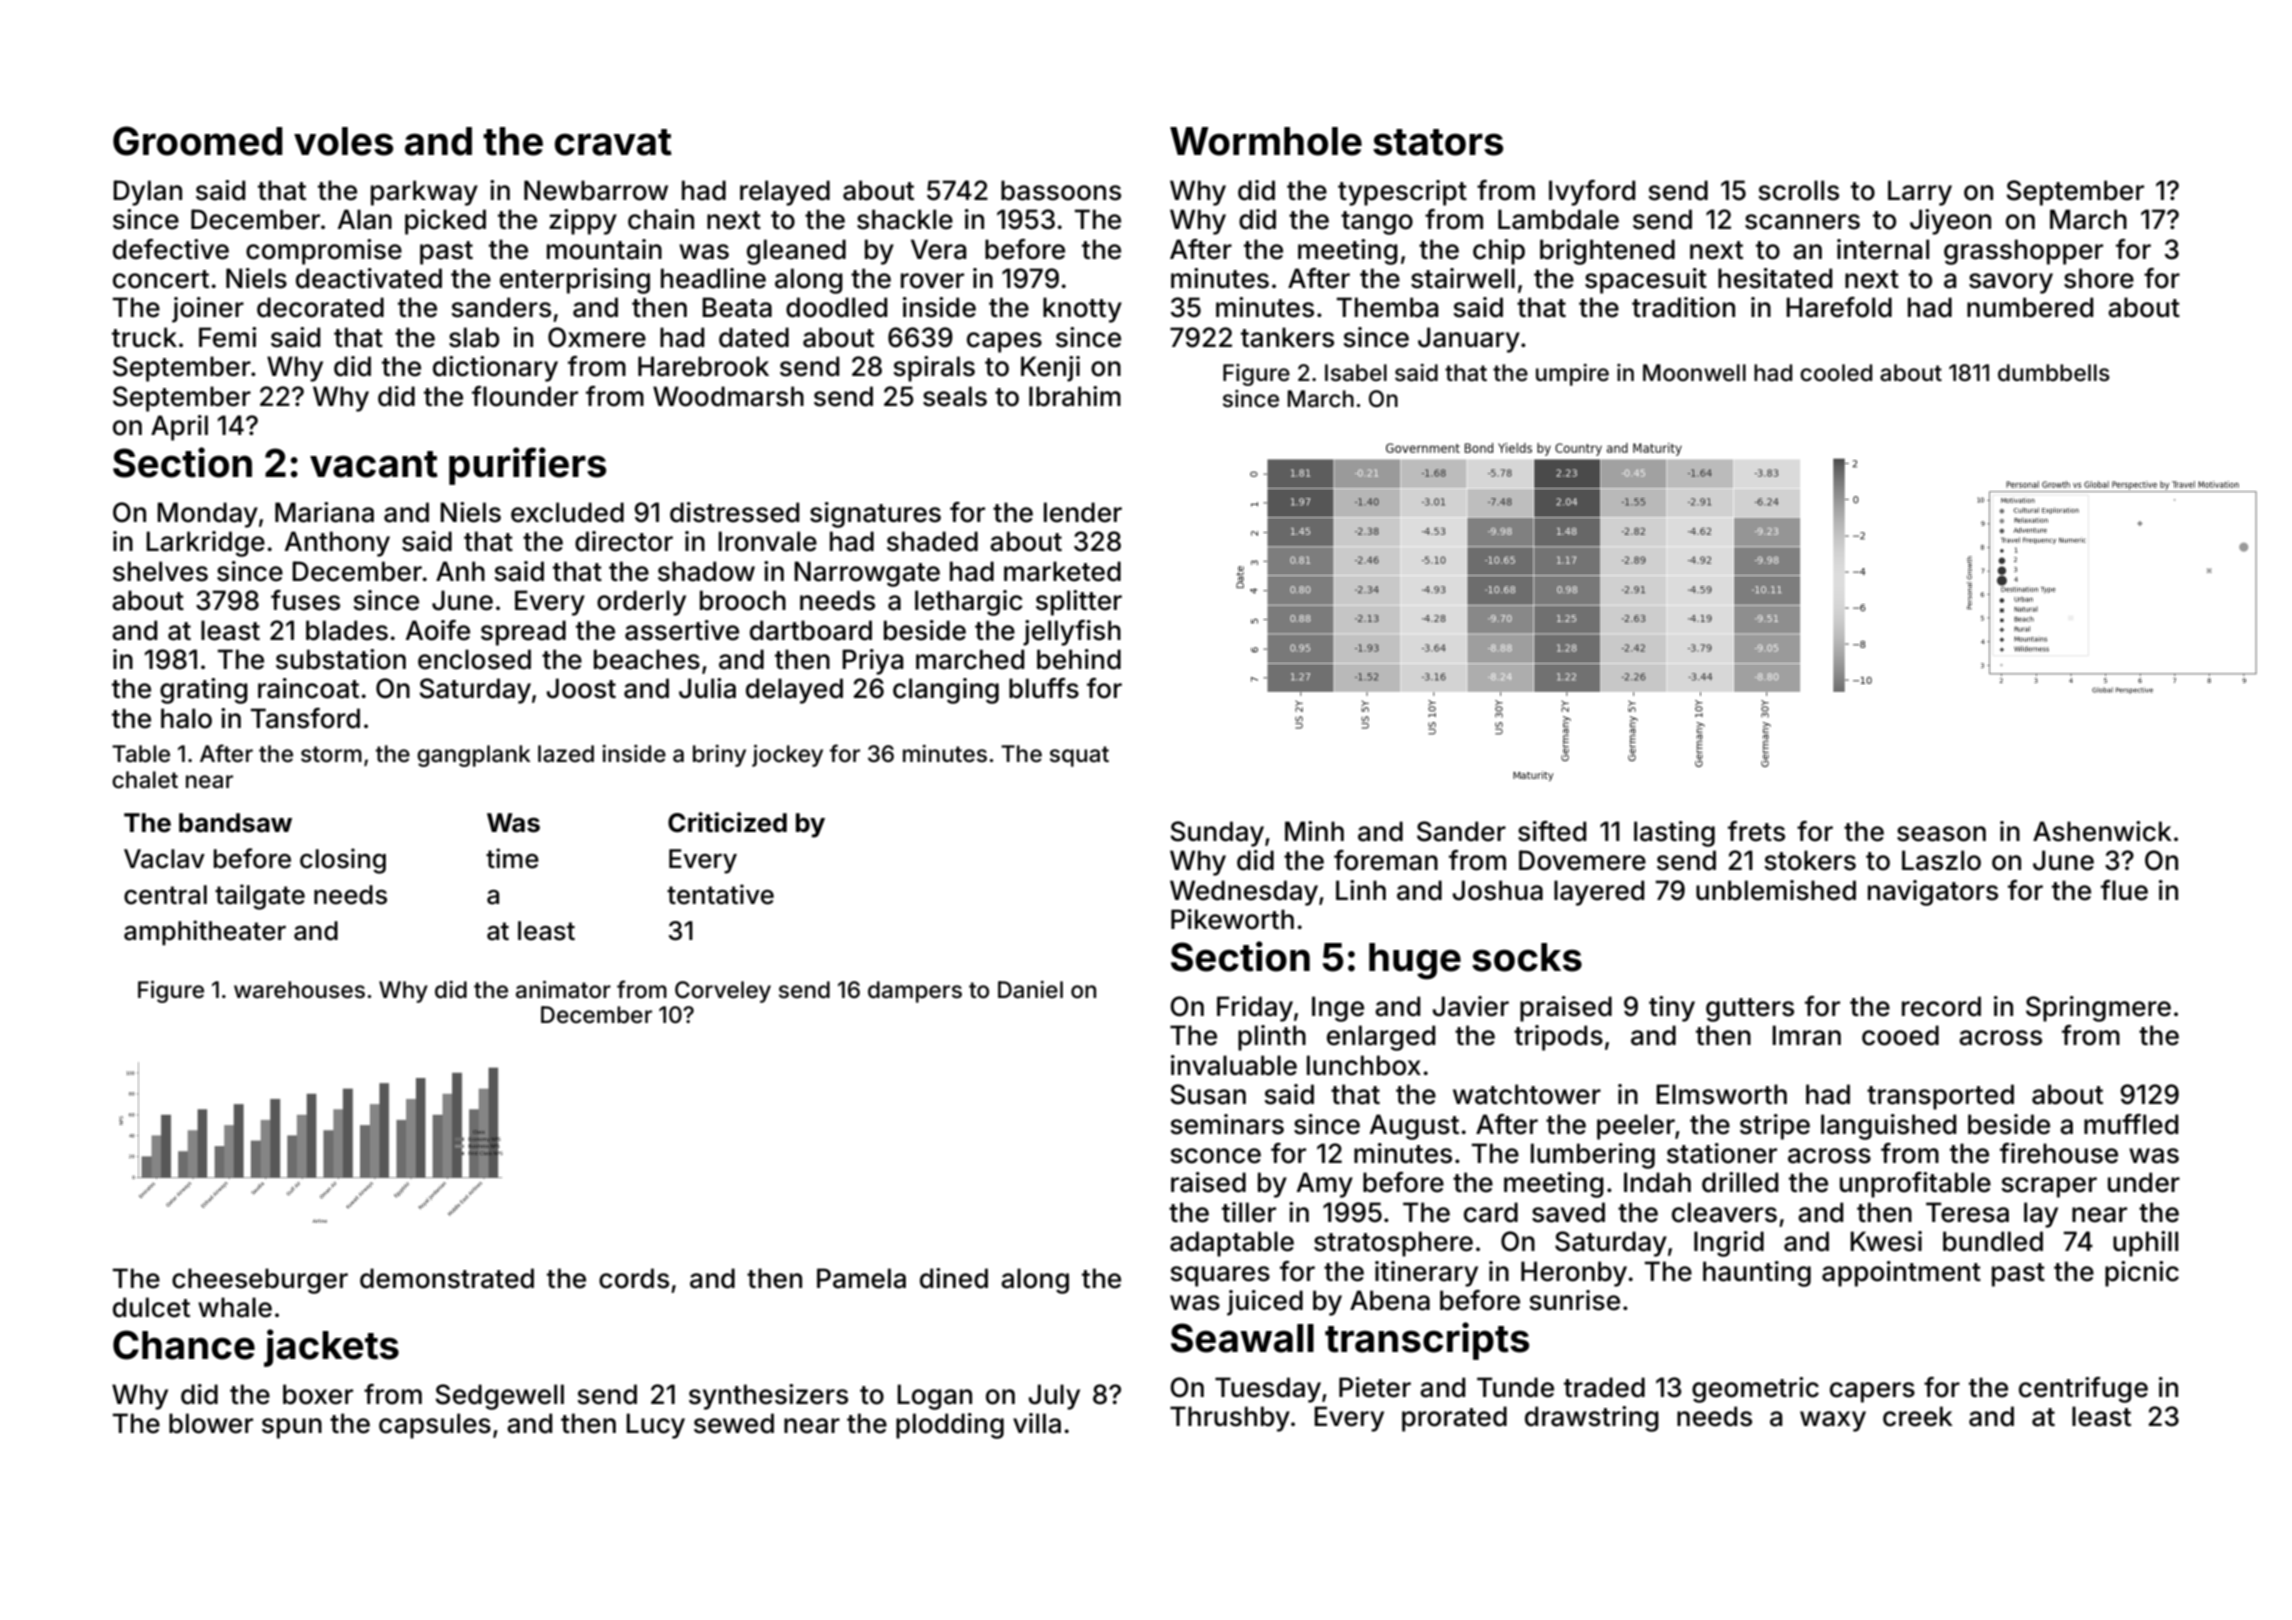 Image resolution: width=2292 pixels, height=1620 pixels. What do you see at coordinates (2023, 252) in the screenshot?
I see `grasshopper` at bounding box center [2023, 252].
